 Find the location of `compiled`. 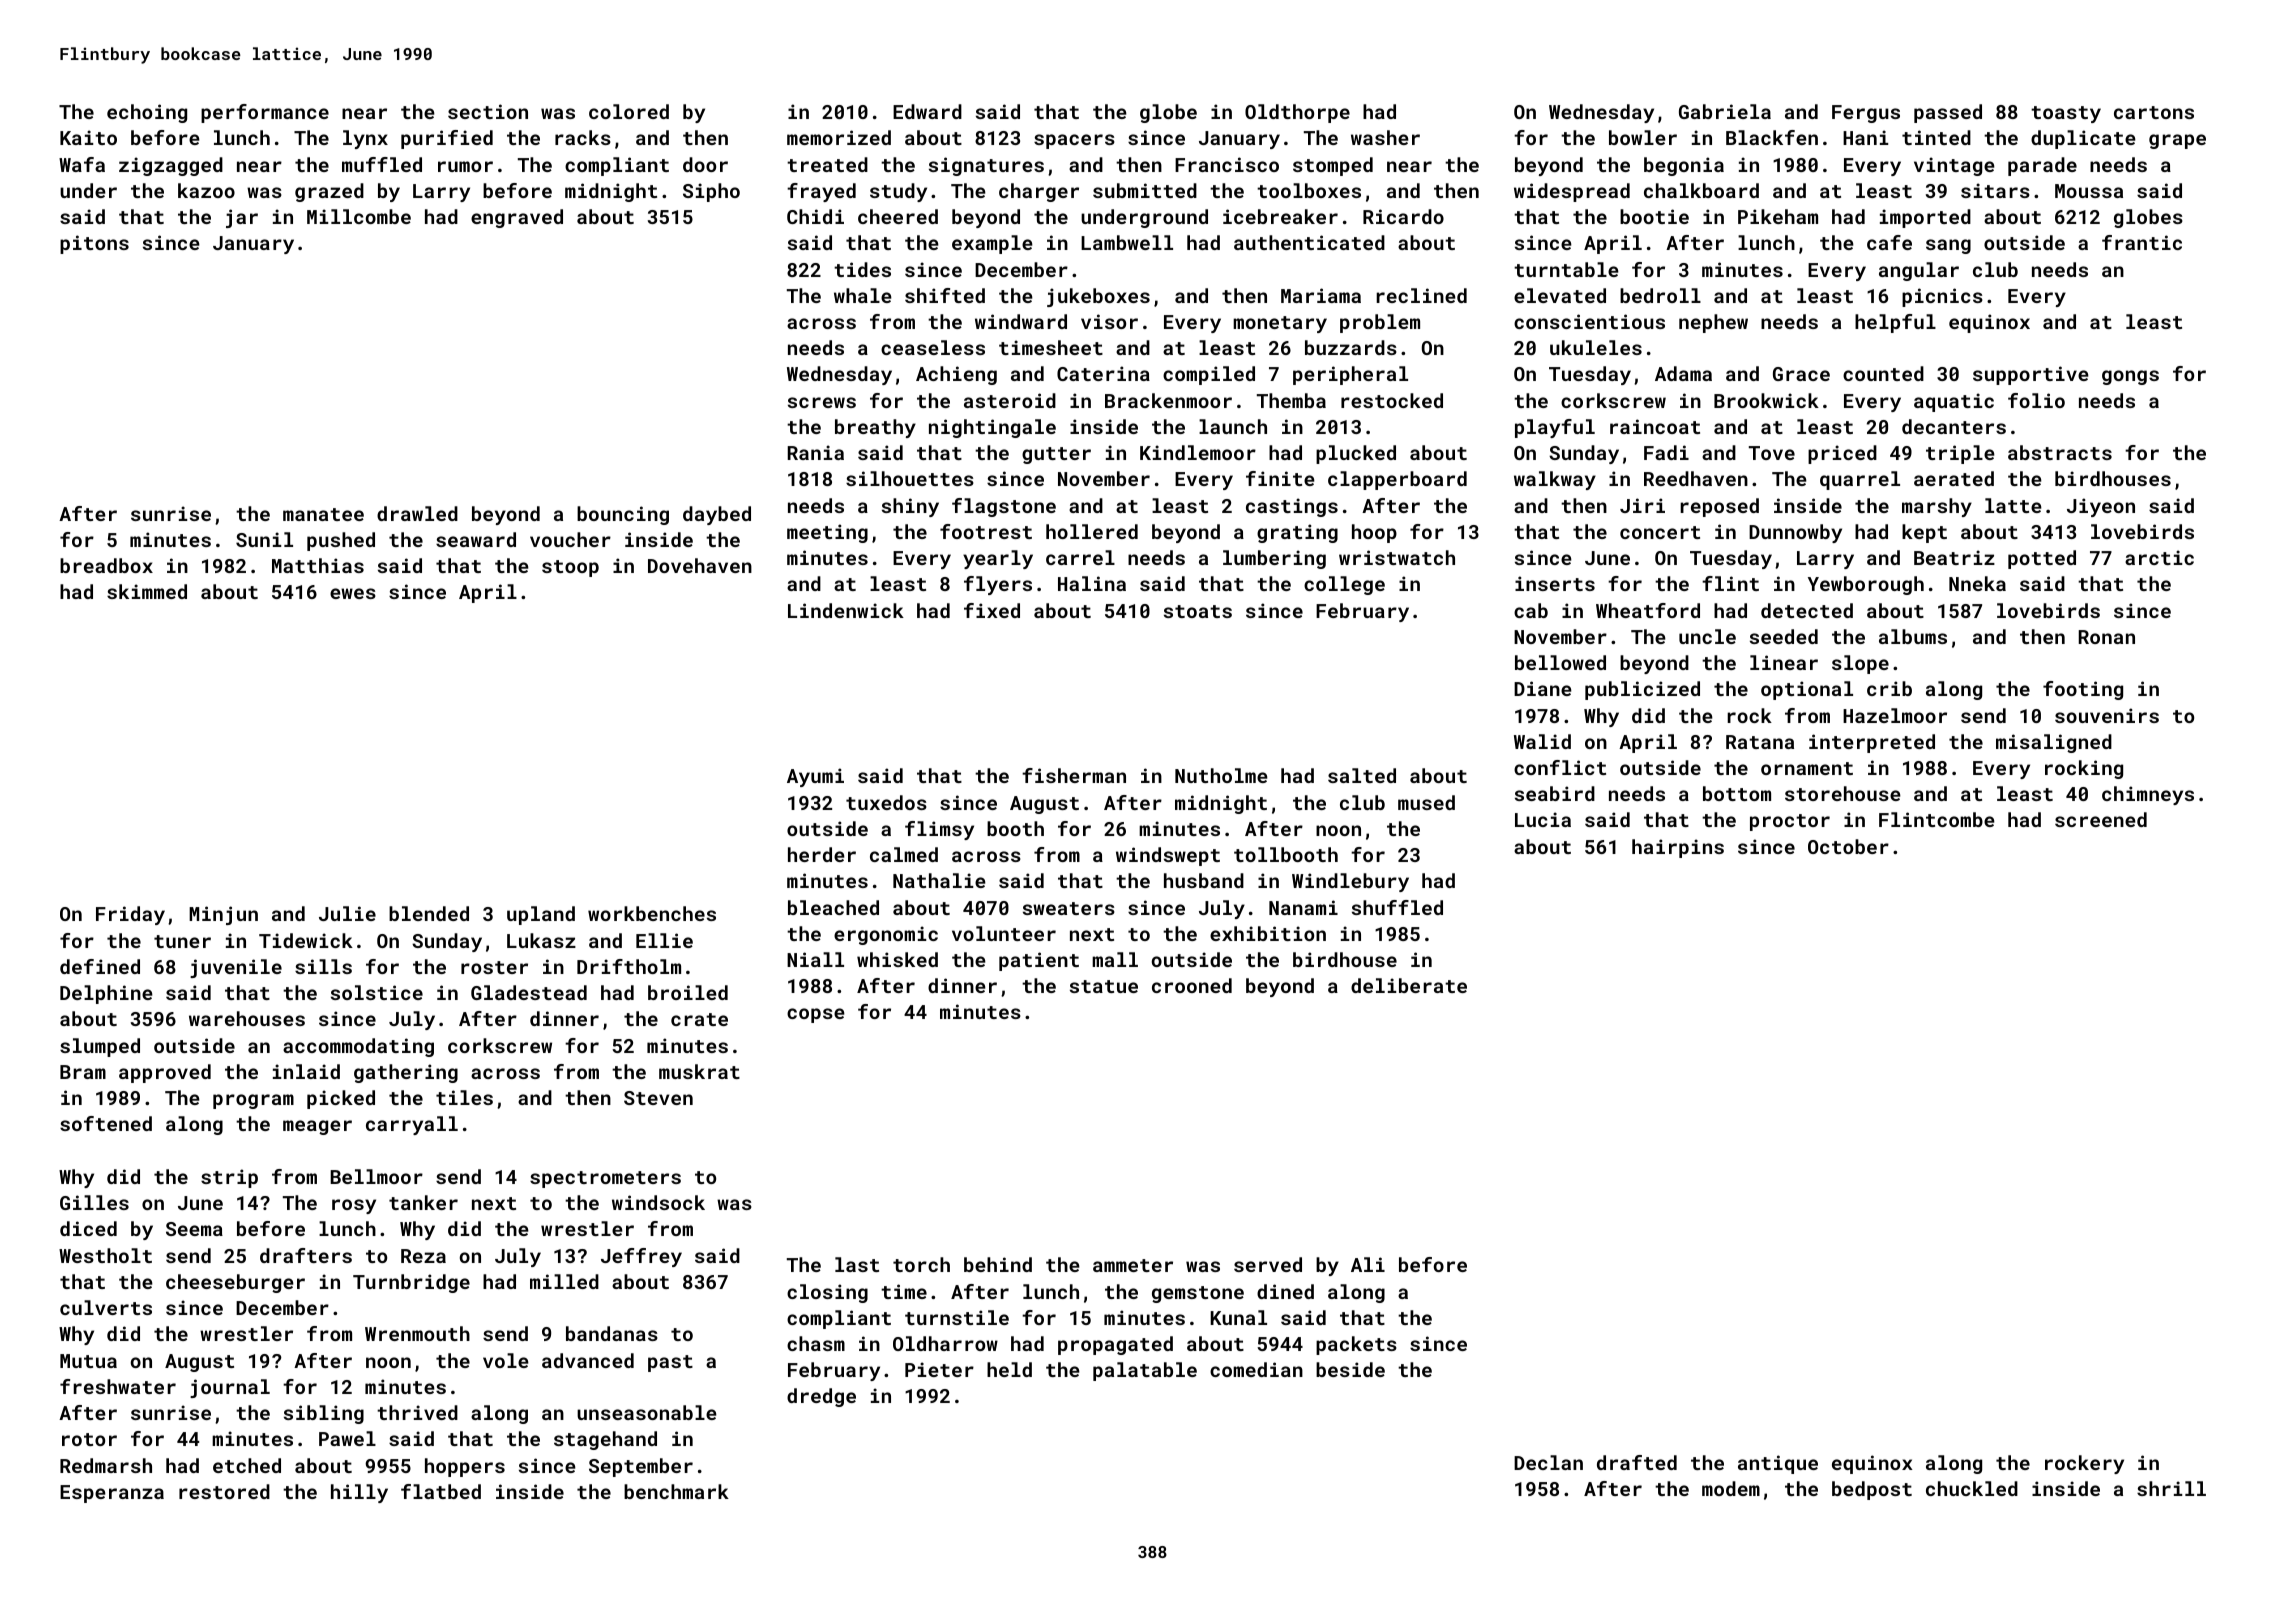

compiled is located at coordinates (1209, 375).
